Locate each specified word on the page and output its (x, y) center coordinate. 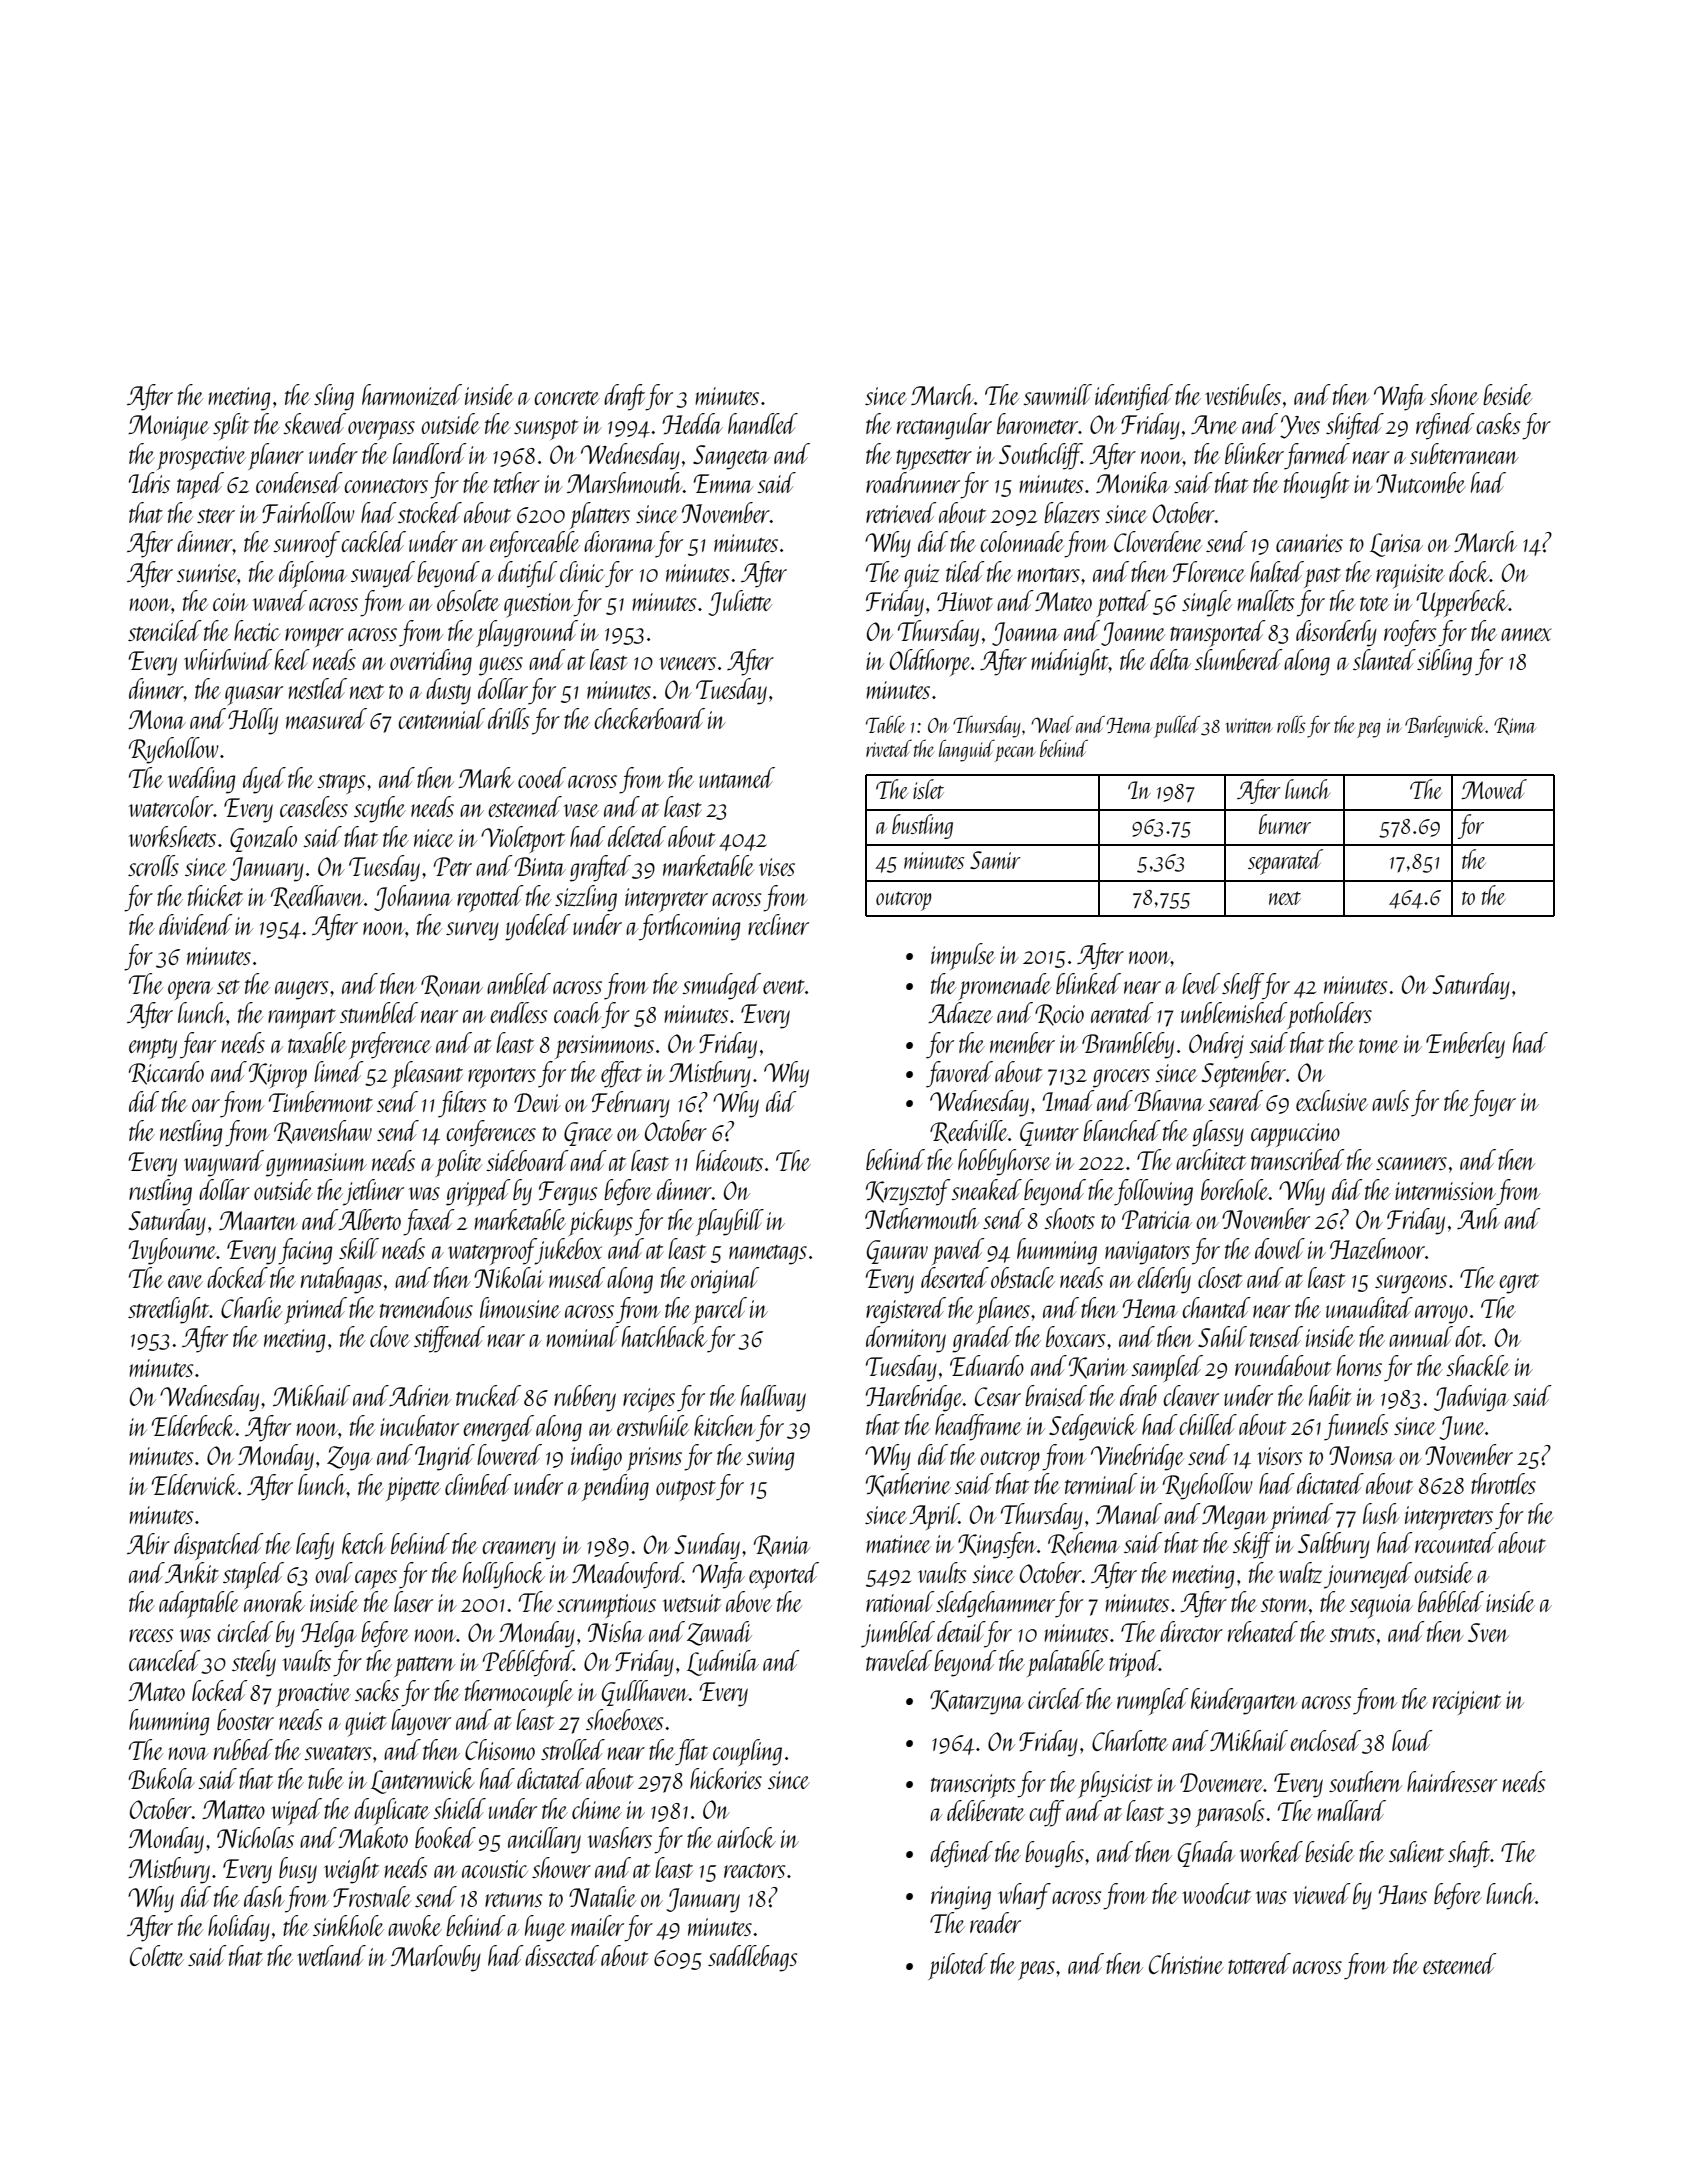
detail (961, 1631)
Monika (1133, 482)
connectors (386, 486)
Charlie (251, 1307)
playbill (730, 1222)
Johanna (413, 898)
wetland (331, 1955)
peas (1036, 1970)
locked (220, 1690)
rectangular (944, 426)
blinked (1088, 983)
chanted (1216, 1307)
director (1191, 1631)
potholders (1329, 1015)
